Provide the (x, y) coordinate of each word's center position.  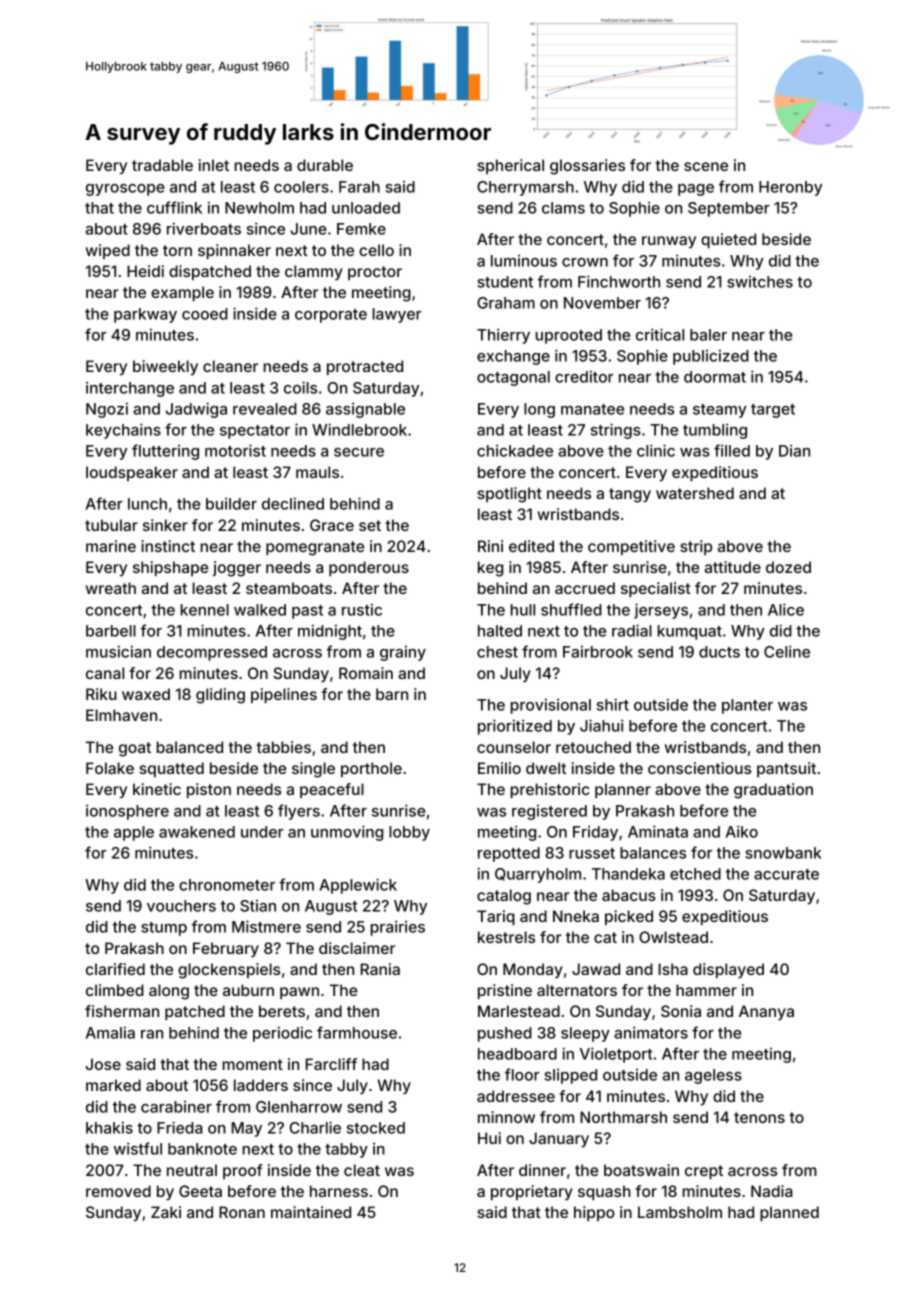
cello (376, 250)
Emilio (499, 768)
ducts (719, 652)
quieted (728, 240)
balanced (189, 747)
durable (325, 165)
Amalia (110, 1032)
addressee (516, 1096)
